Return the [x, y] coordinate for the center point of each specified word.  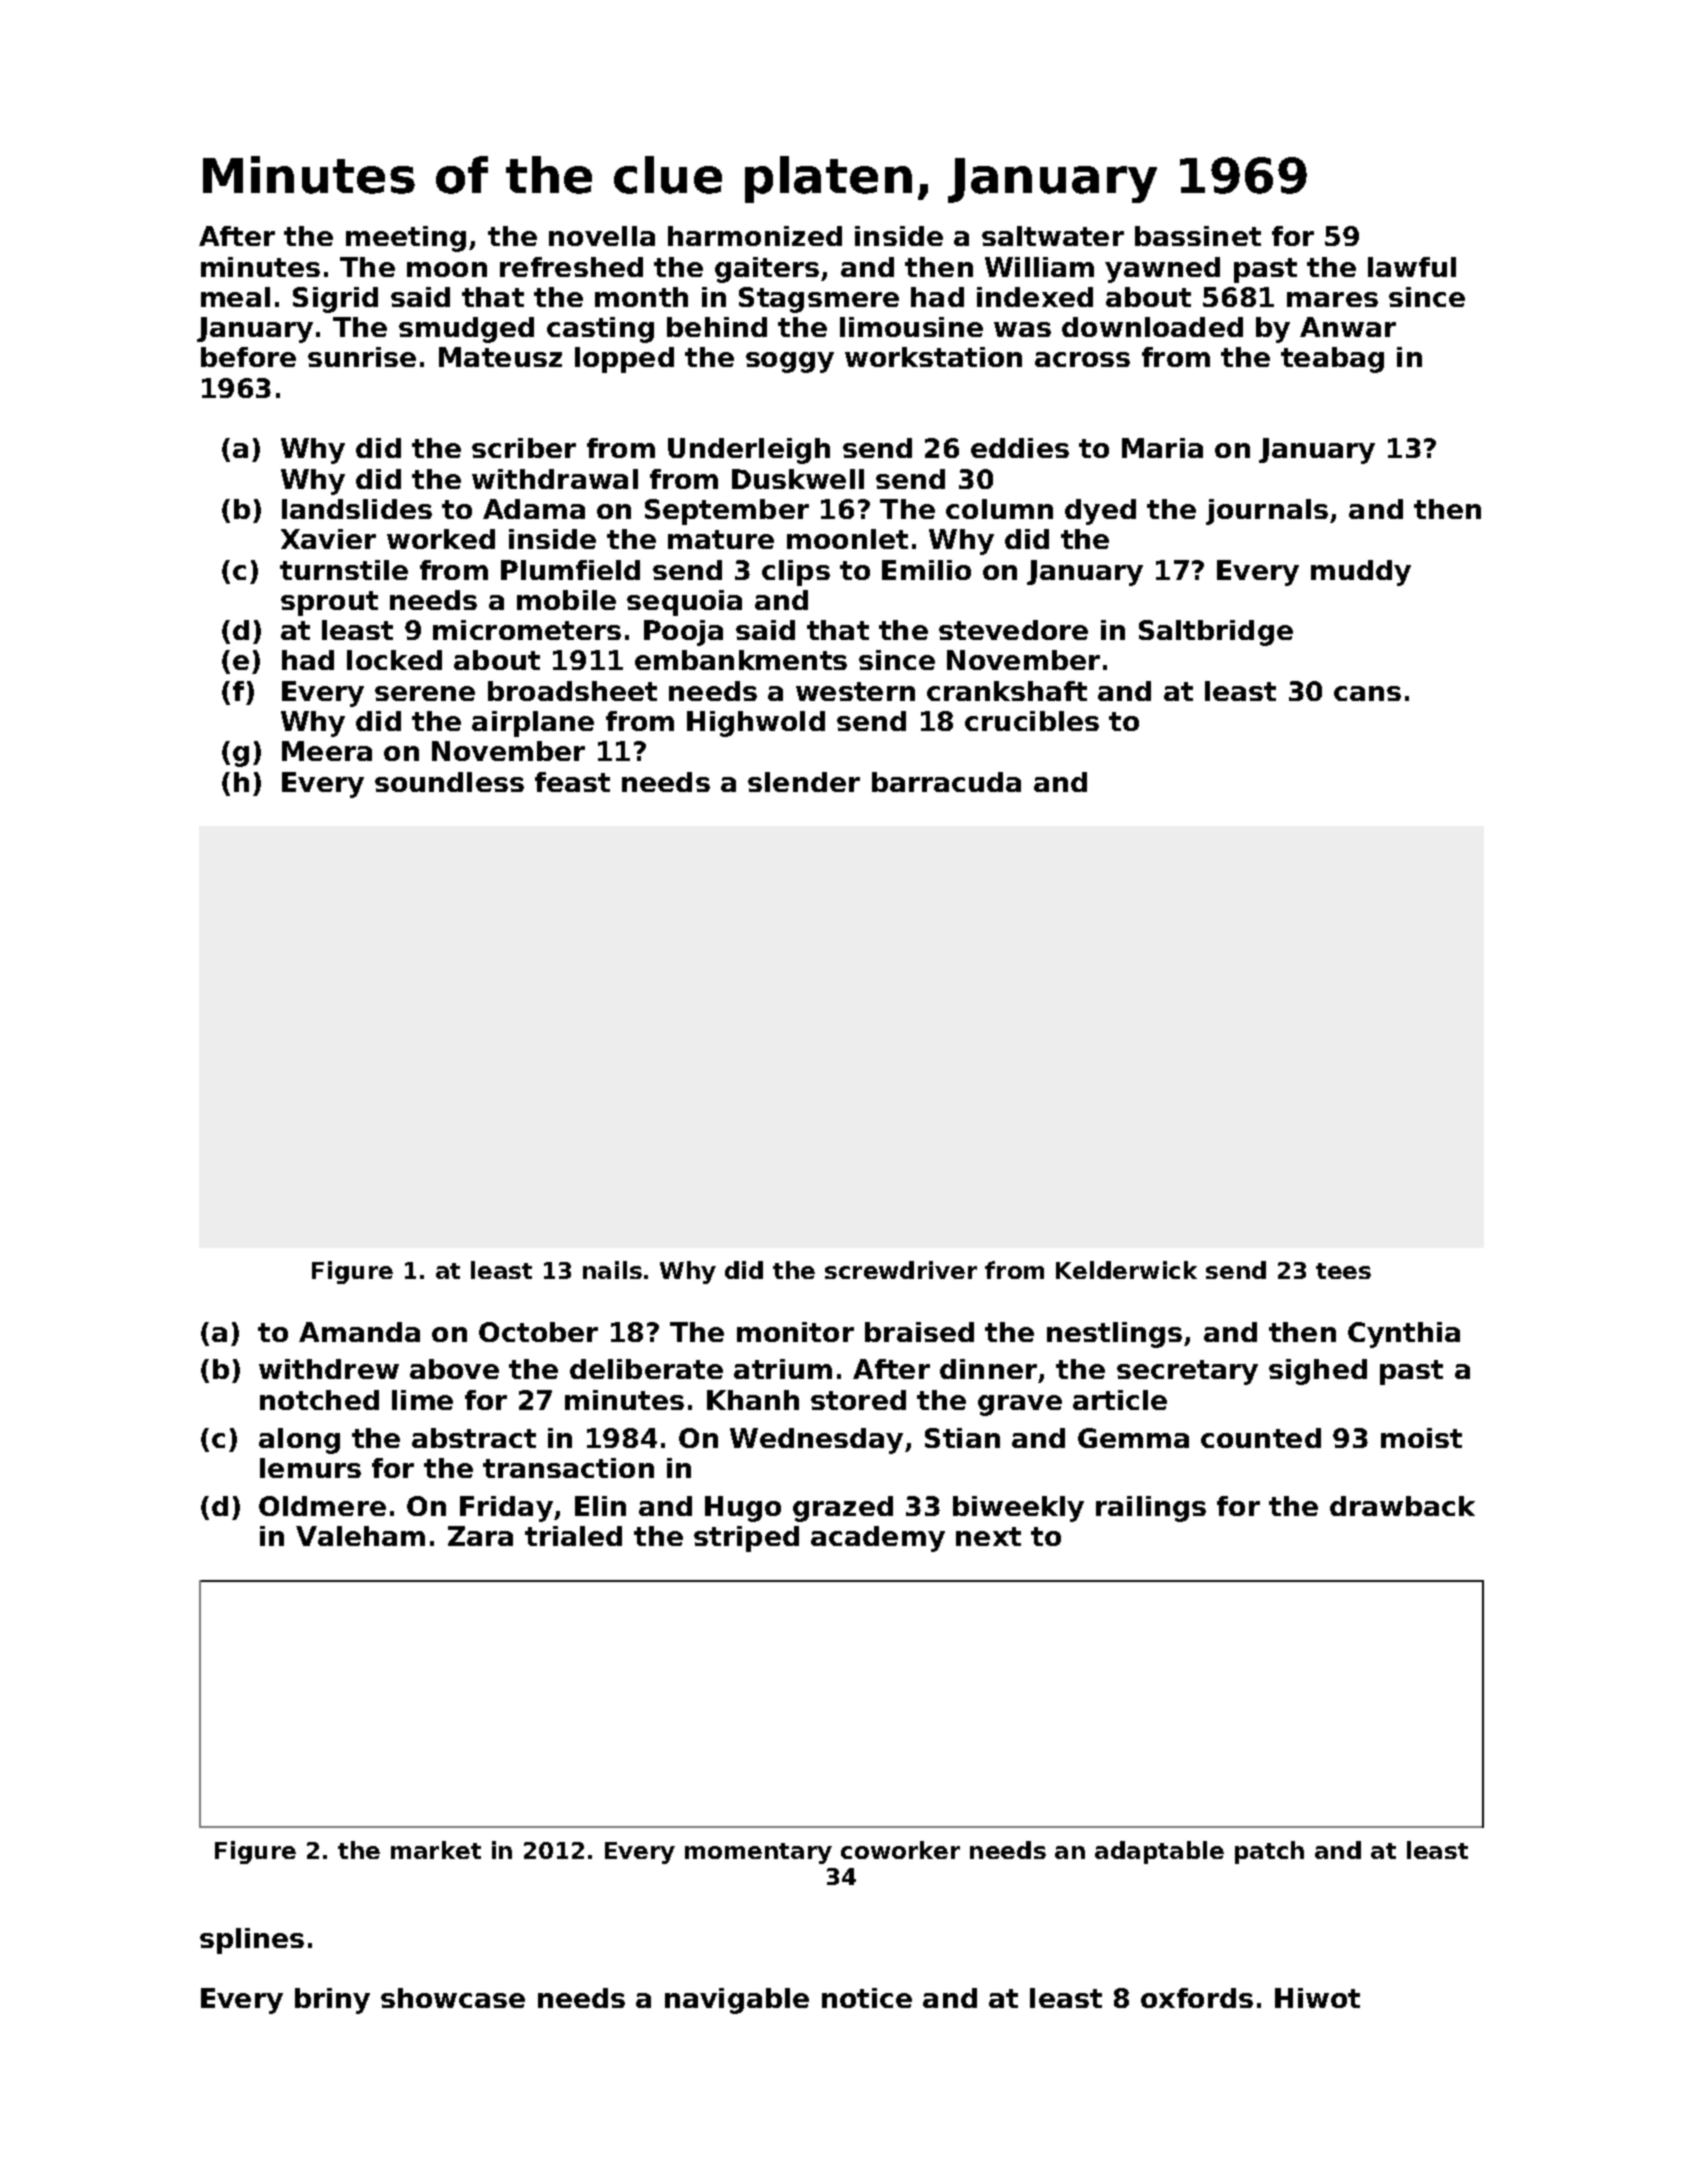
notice [867, 1998]
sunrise [362, 357]
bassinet [1198, 236]
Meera [327, 751]
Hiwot [1317, 1998]
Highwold [756, 724]
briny [332, 2001]
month [641, 297]
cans [1367, 693]
